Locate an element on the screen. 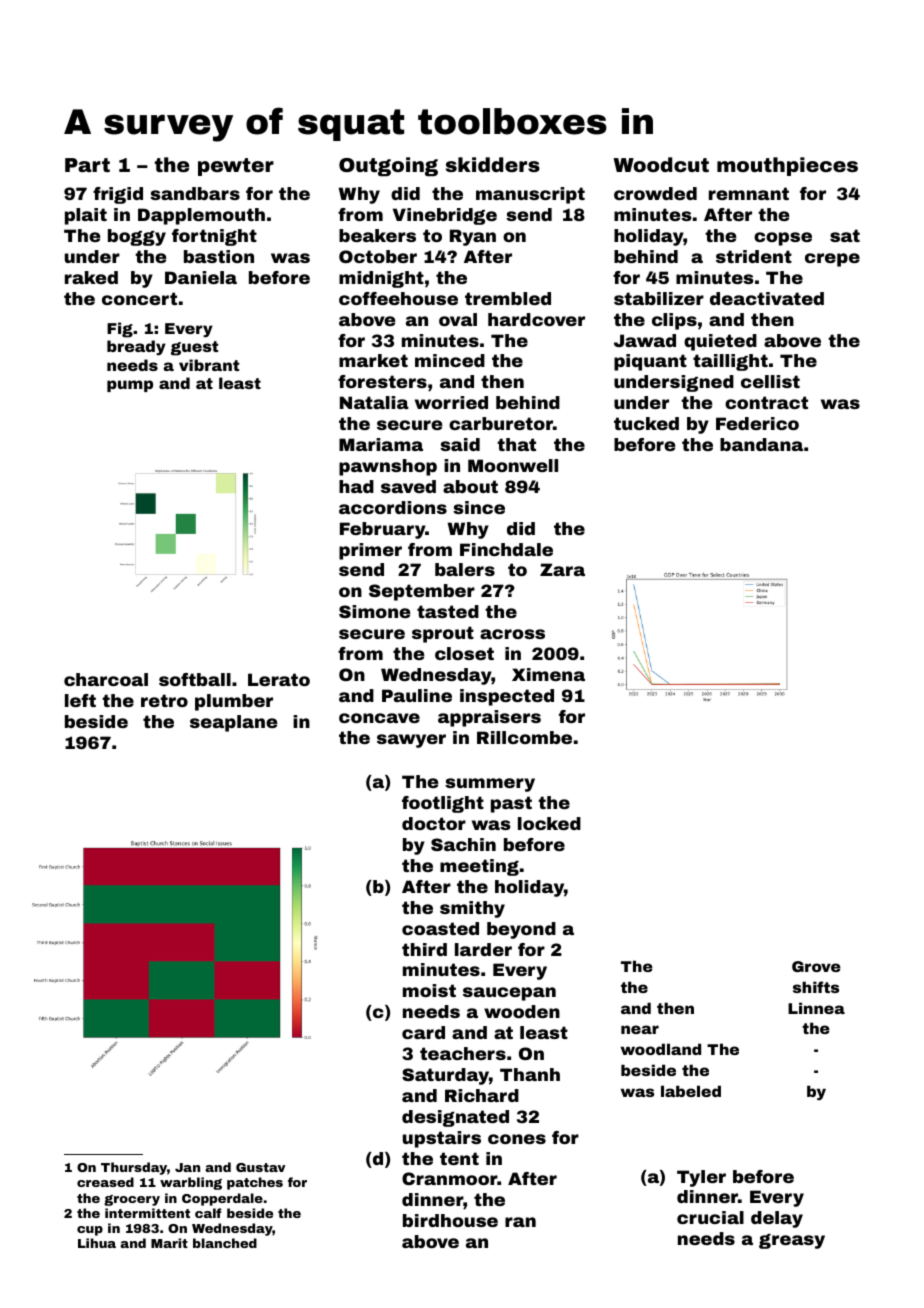 This screenshot has height=1308, width=924. inspected is located at coordinates (507, 697).
